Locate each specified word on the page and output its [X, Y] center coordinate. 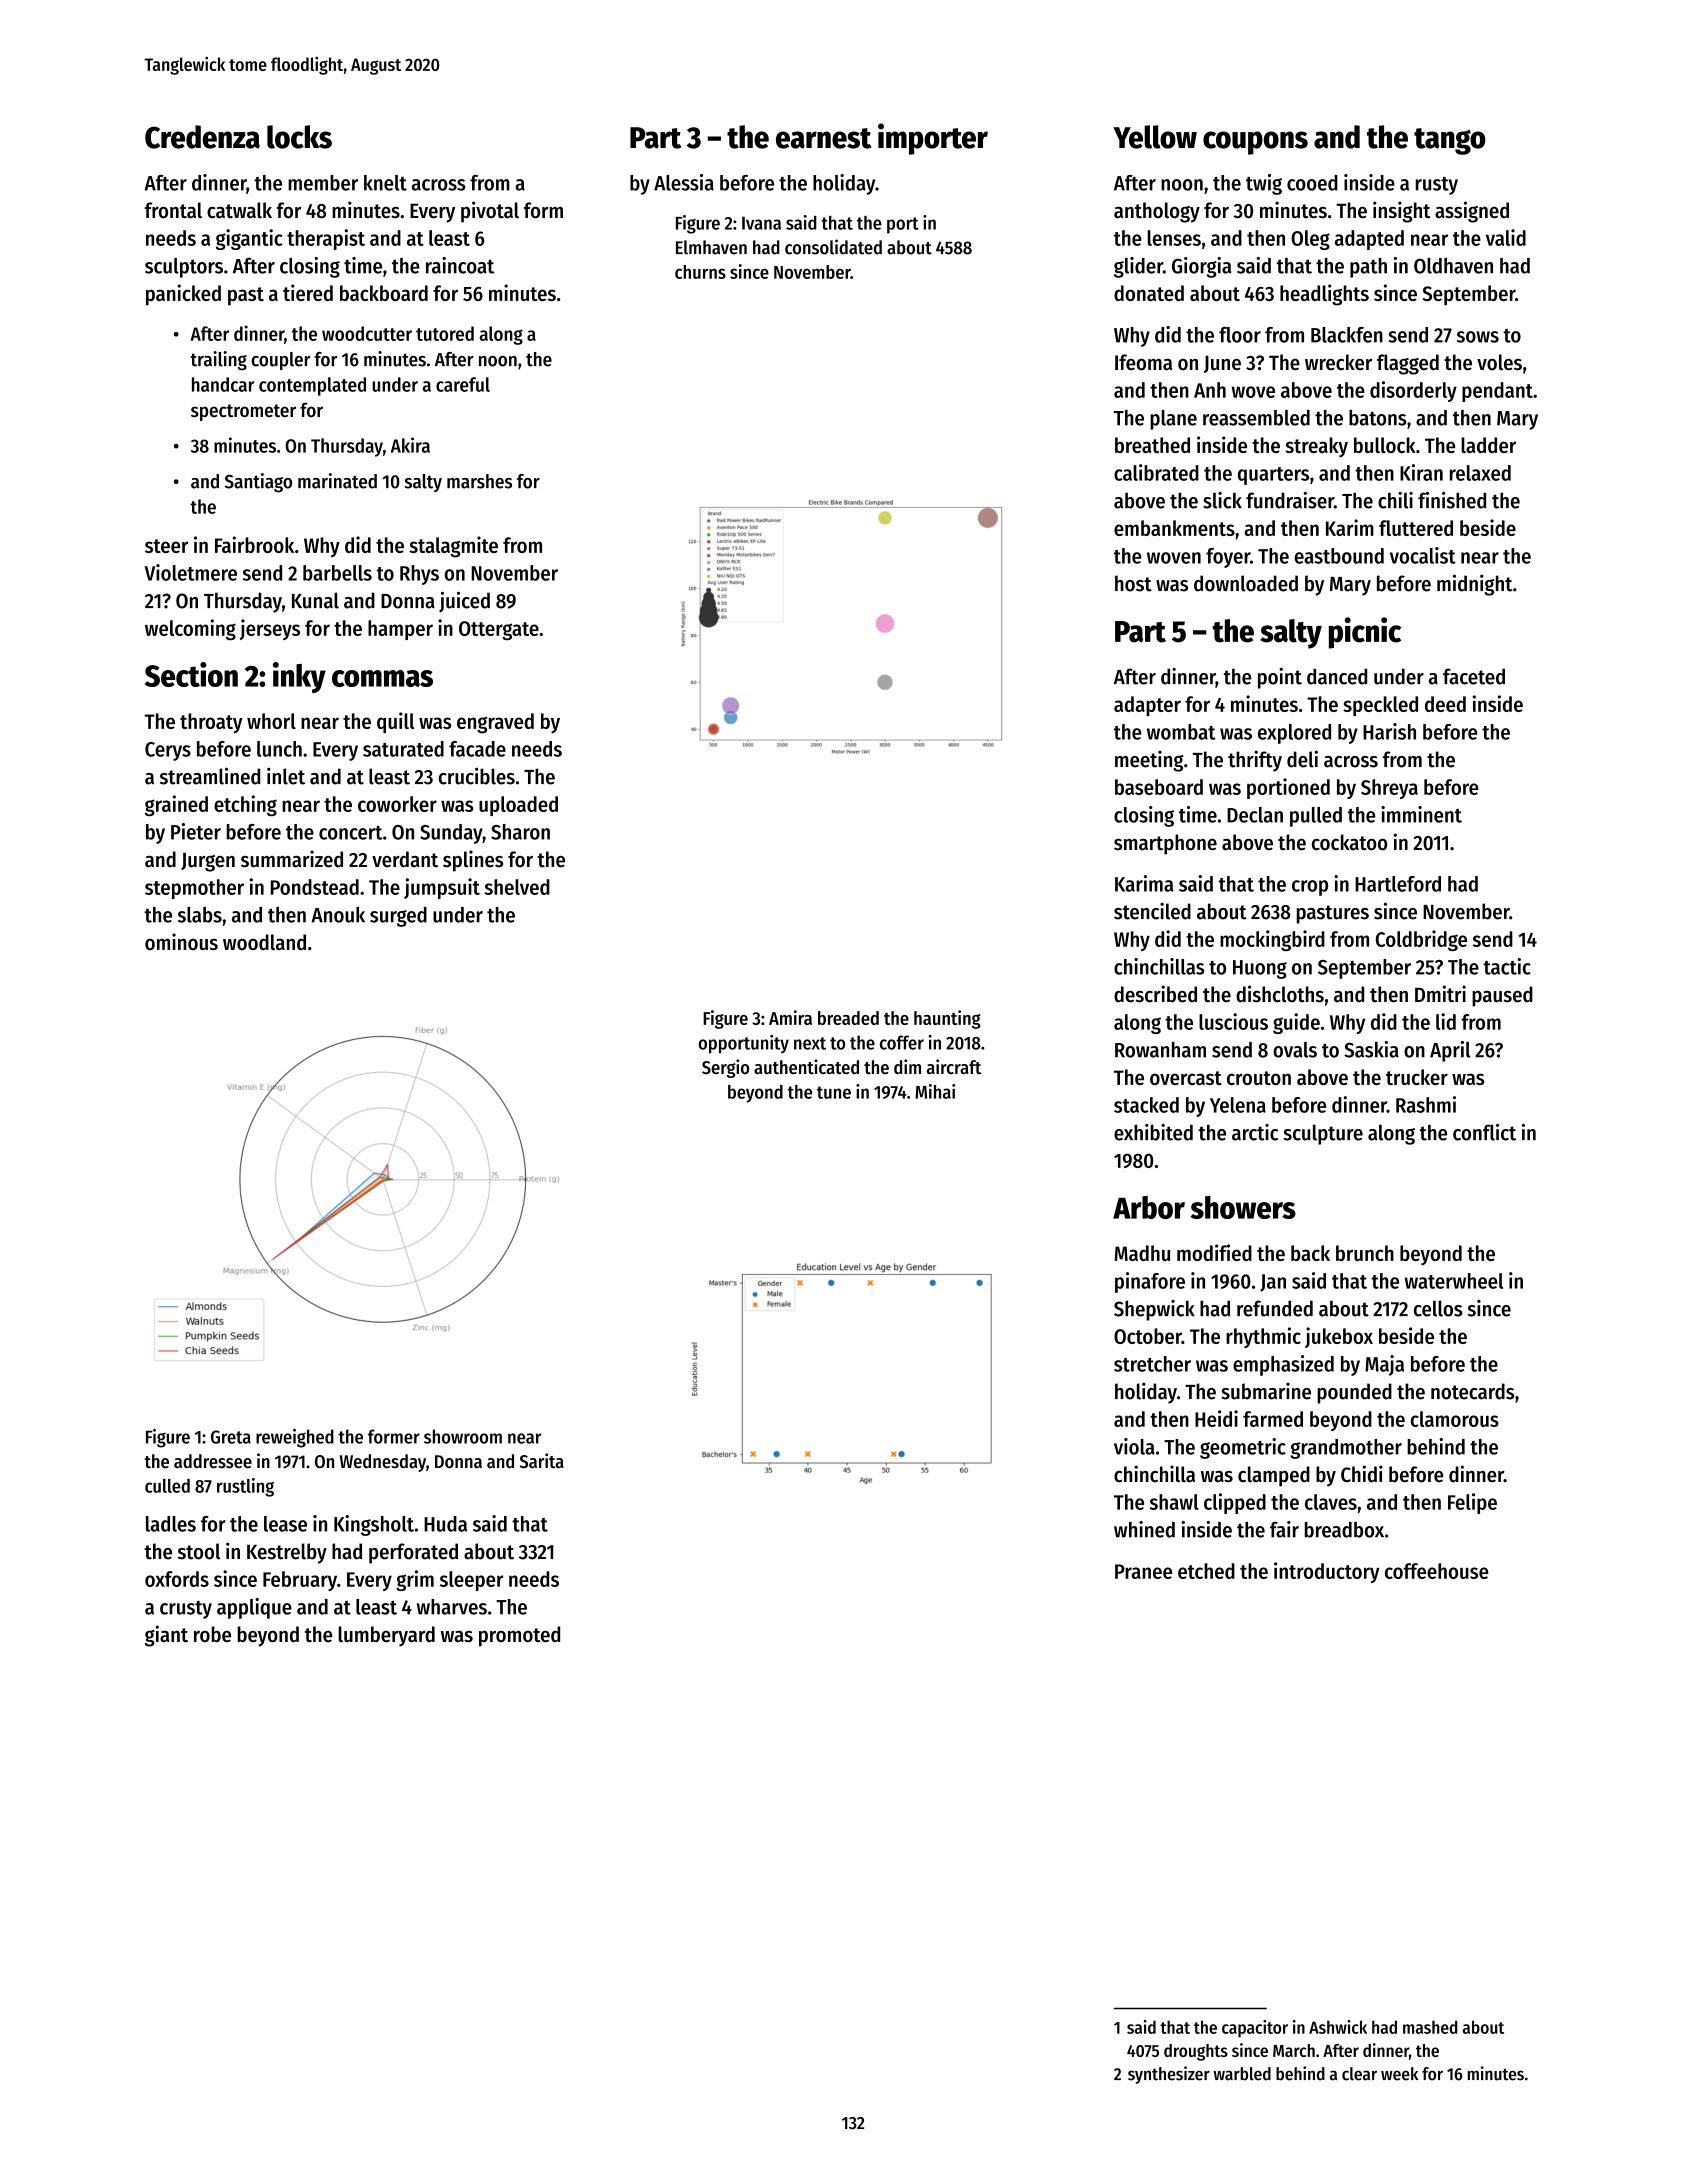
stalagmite [453, 547]
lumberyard [386, 1636]
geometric [1243, 1448]
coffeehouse [1437, 1571]
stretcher [1152, 1364]
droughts [1196, 2052]
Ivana [761, 223]
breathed [1152, 445]
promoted [519, 1636]
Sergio [725, 1068]
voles [1499, 362]
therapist [326, 239]
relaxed [1480, 473]
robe [212, 1634]
